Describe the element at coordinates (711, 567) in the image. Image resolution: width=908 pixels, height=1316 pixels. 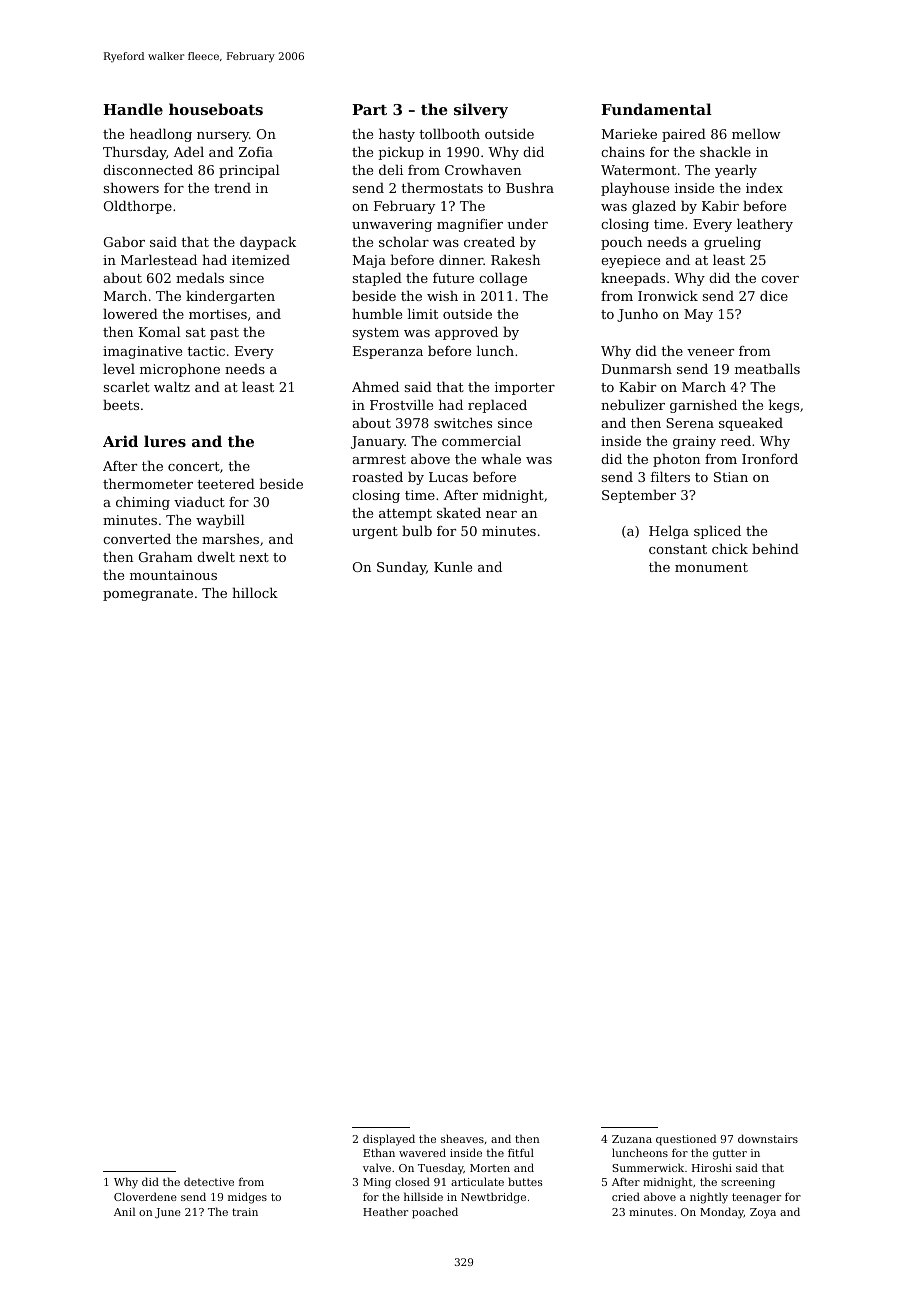
I see `monument` at that location.
